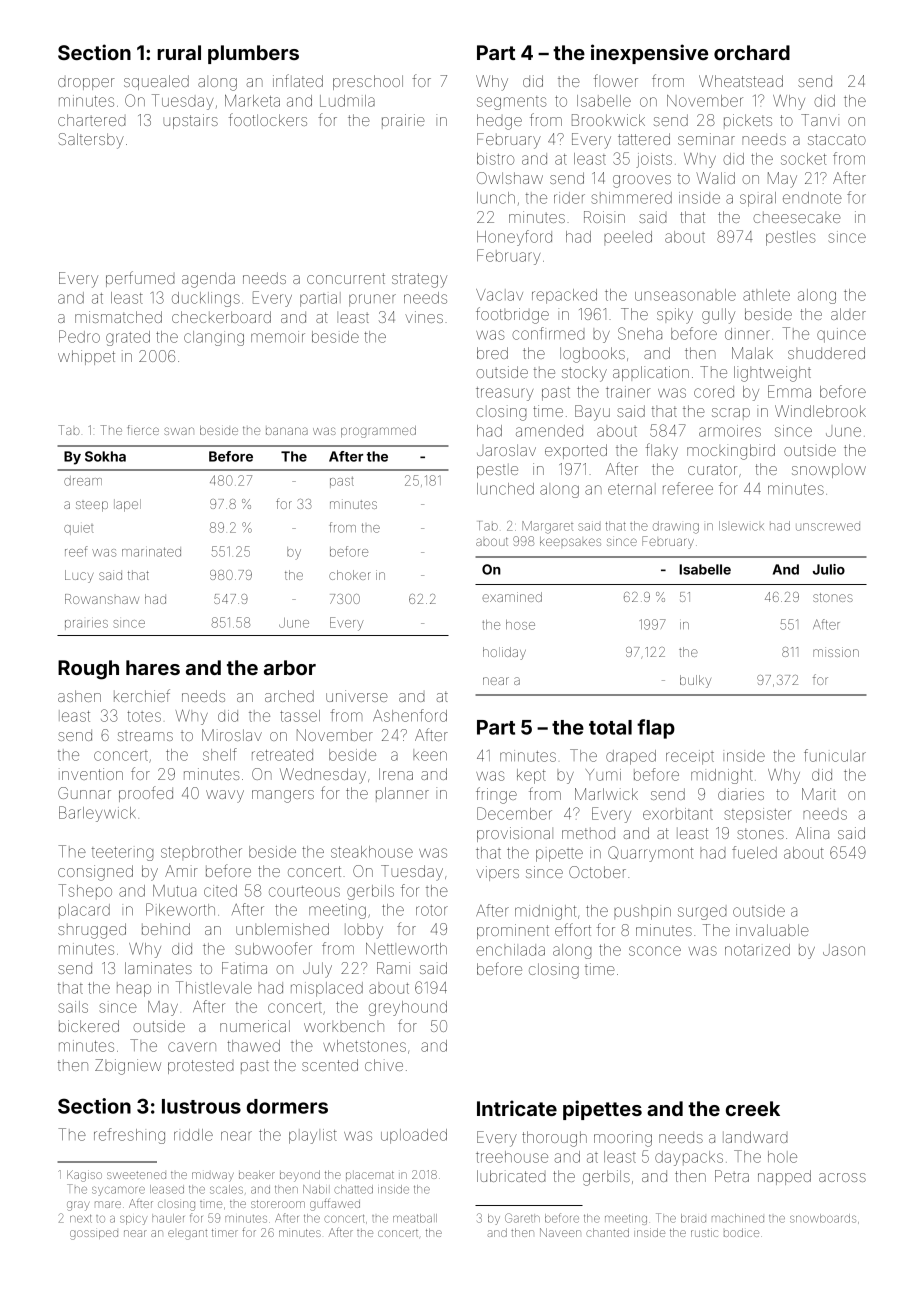  What do you see at coordinates (829, 569) in the page?
I see `Julio` at bounding box center [829, 569].
